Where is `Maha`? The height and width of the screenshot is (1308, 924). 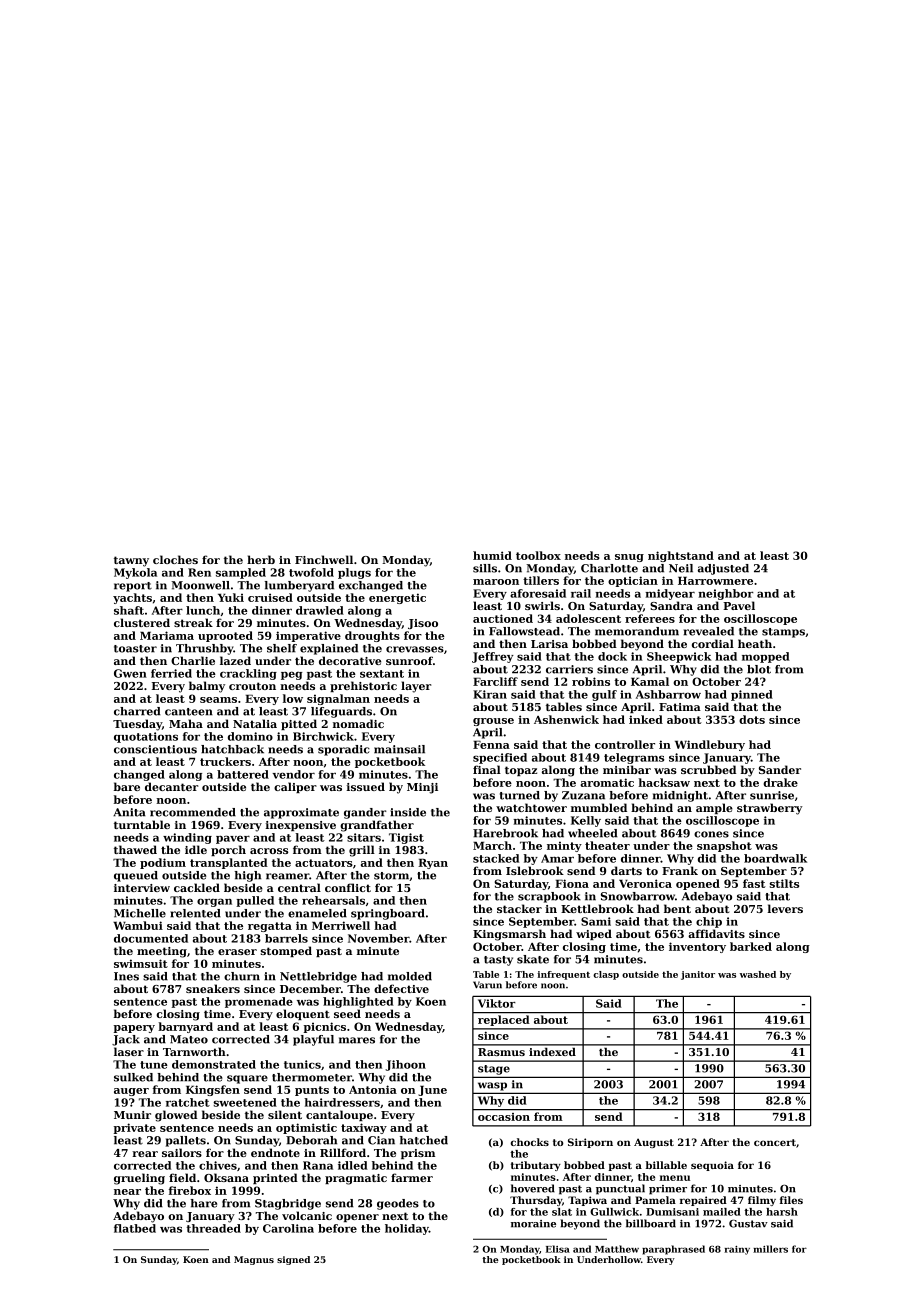
Maha is located at coordinates (186, 723).
